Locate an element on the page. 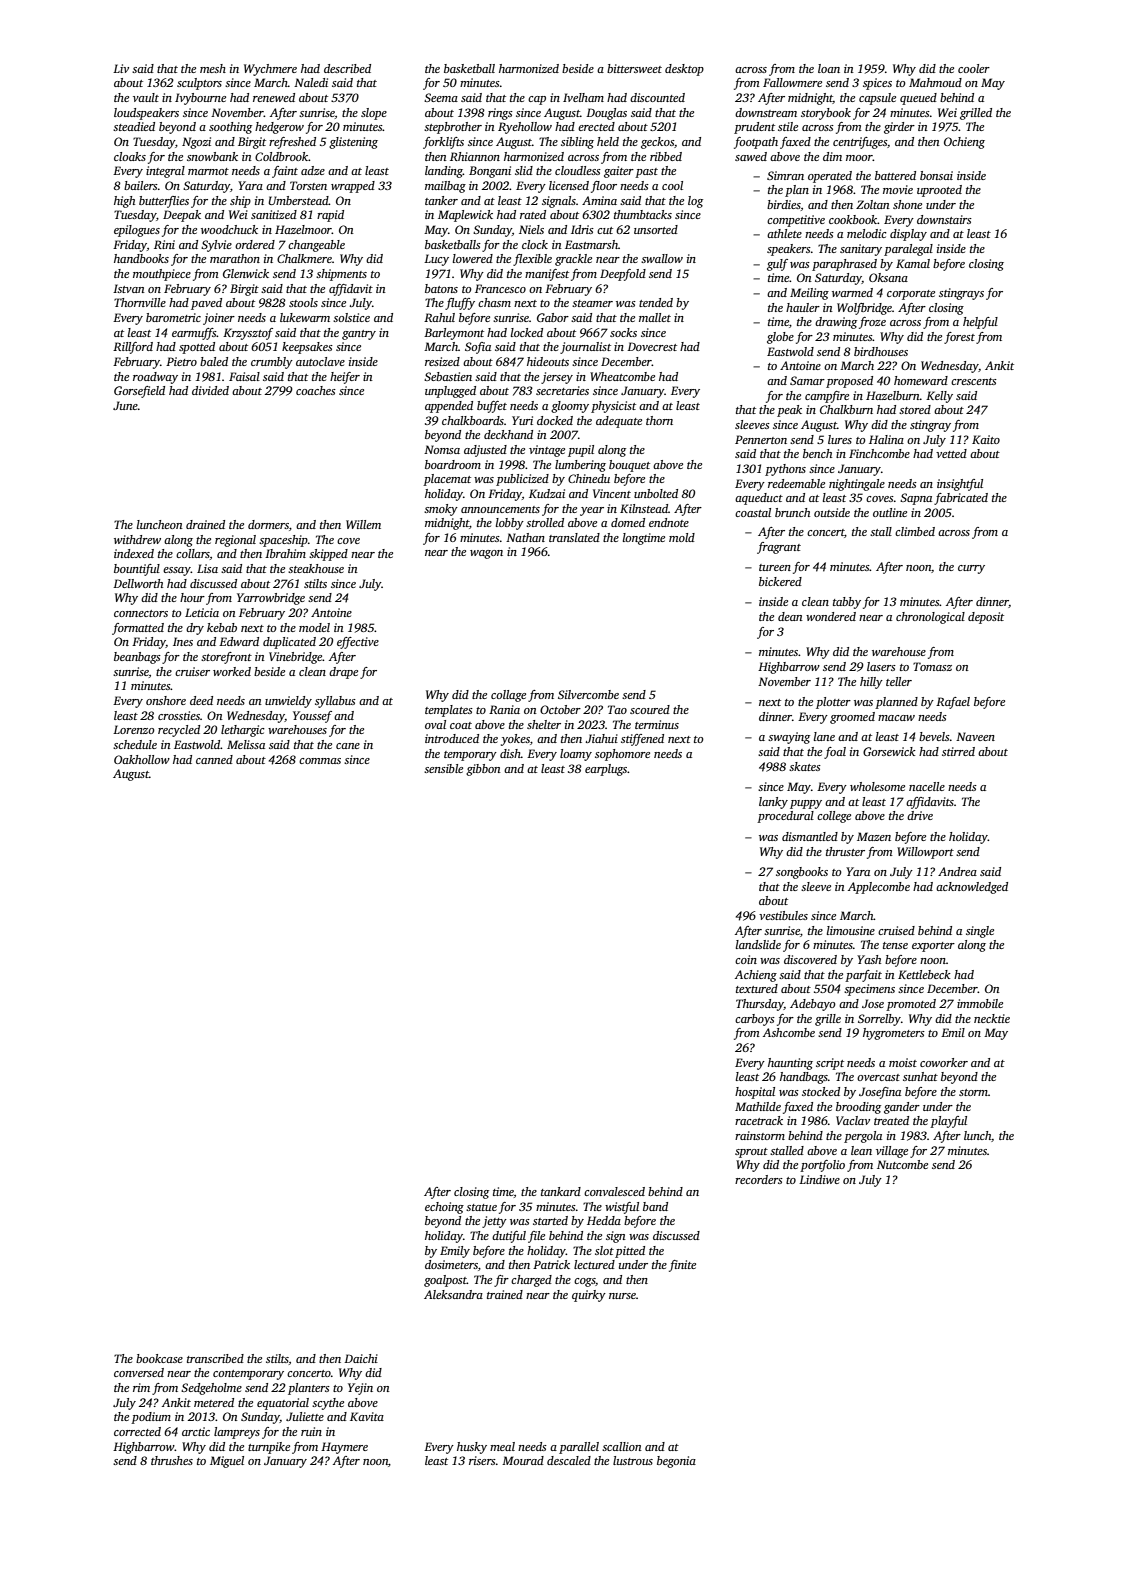  loan is located at coordinates (829, 68).
